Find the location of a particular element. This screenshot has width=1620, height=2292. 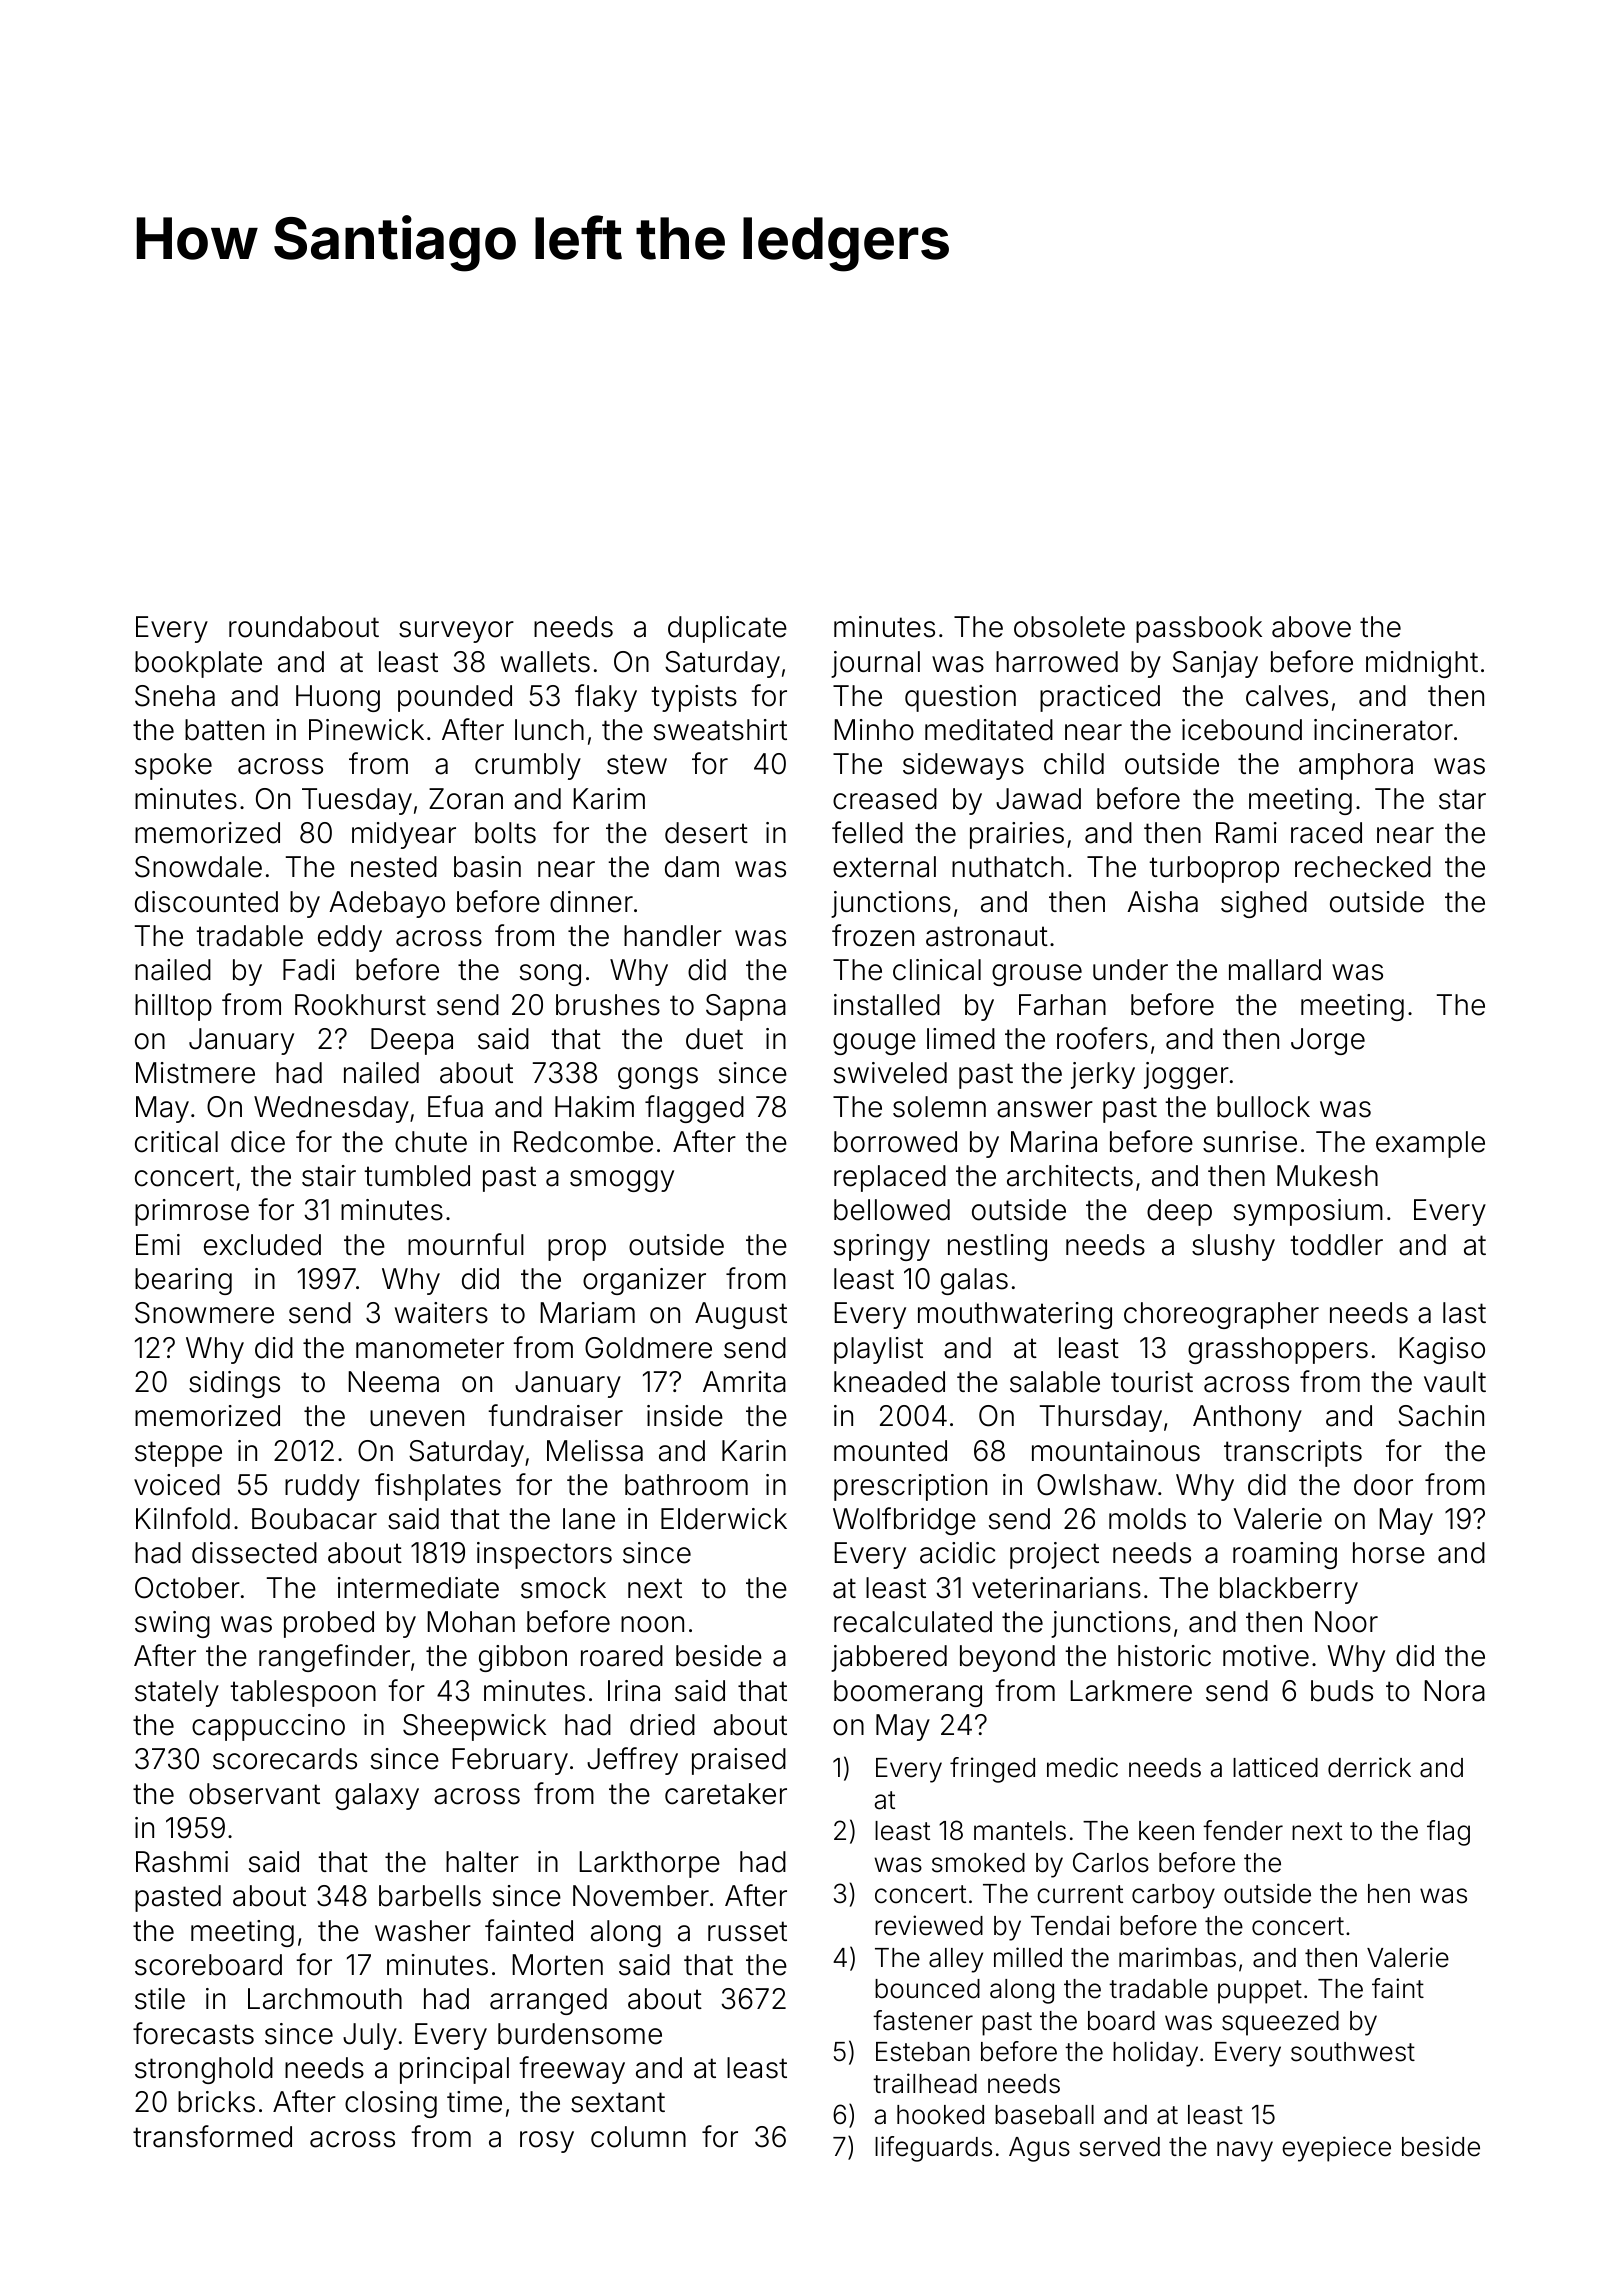

stair is located at coordinates (329, 1176).
